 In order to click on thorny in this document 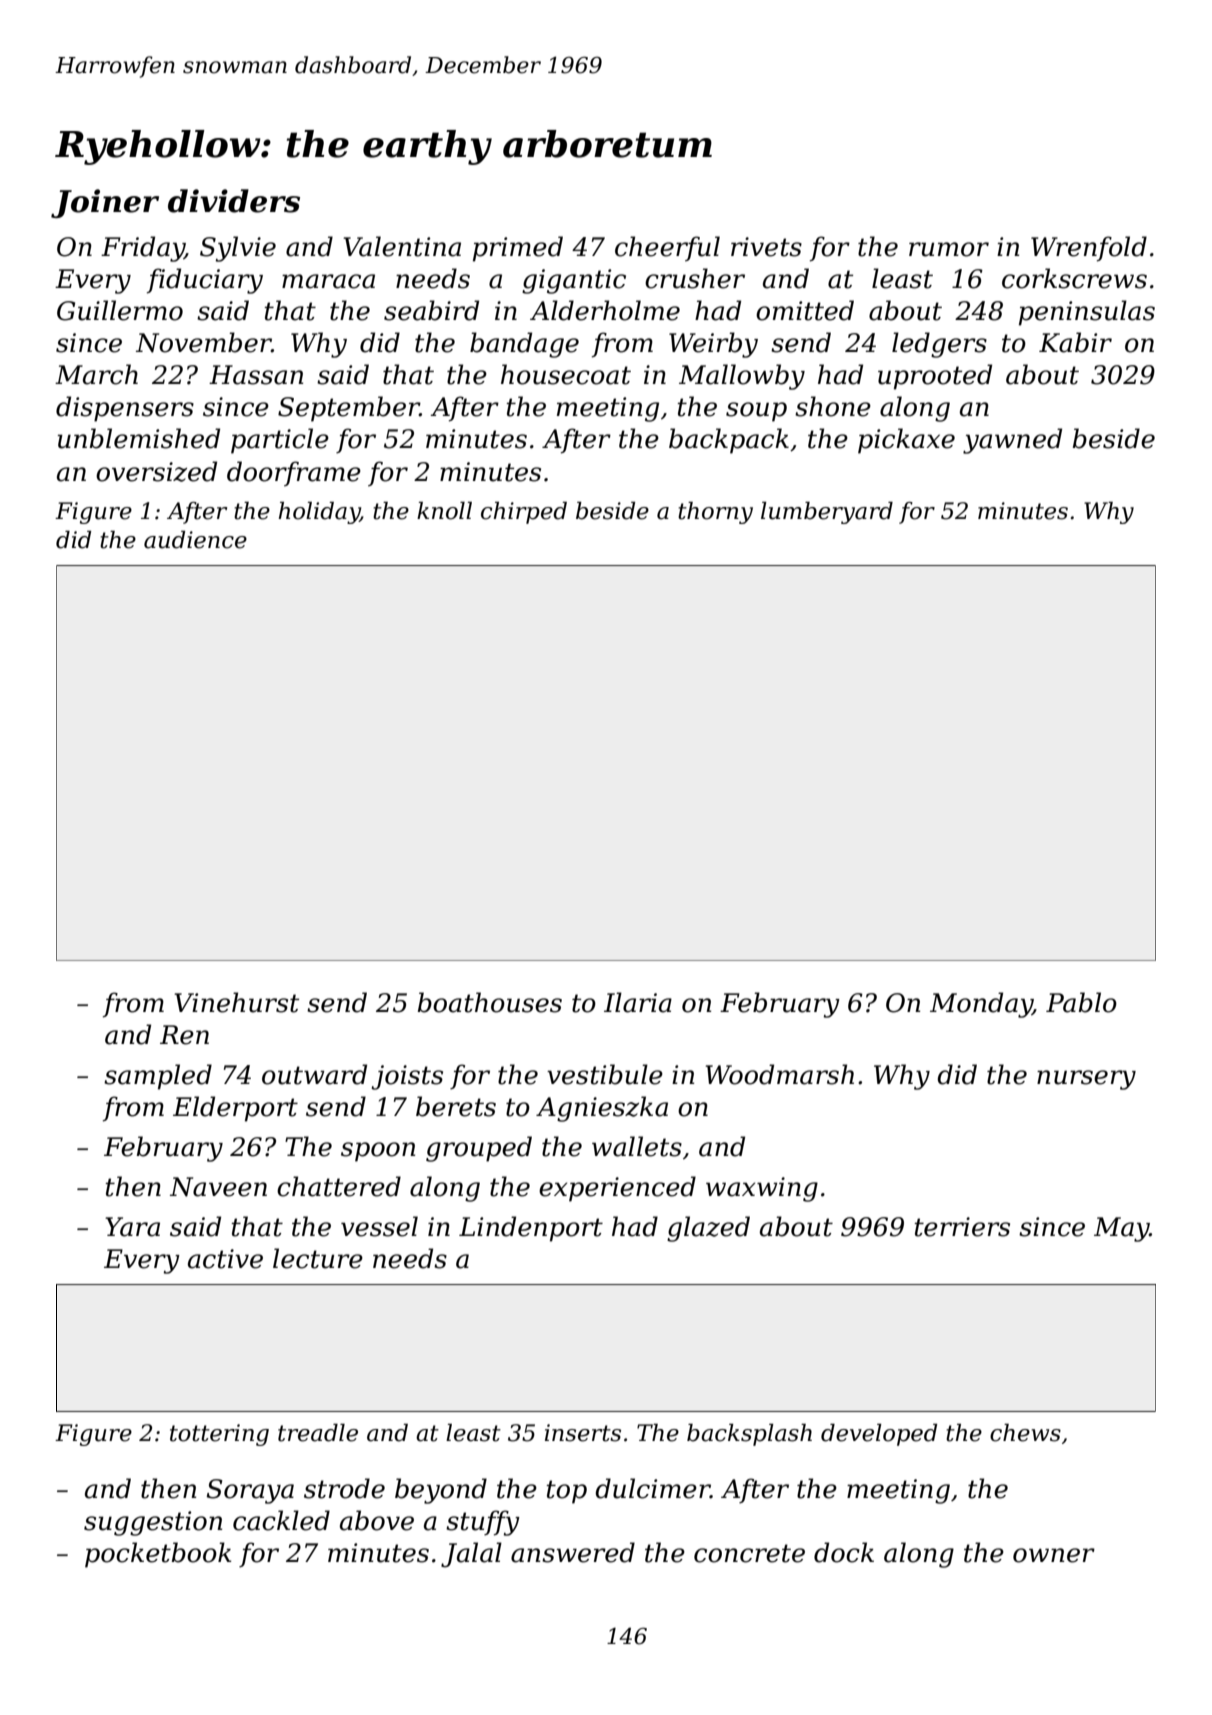, I will do `click(715, 513)`.
